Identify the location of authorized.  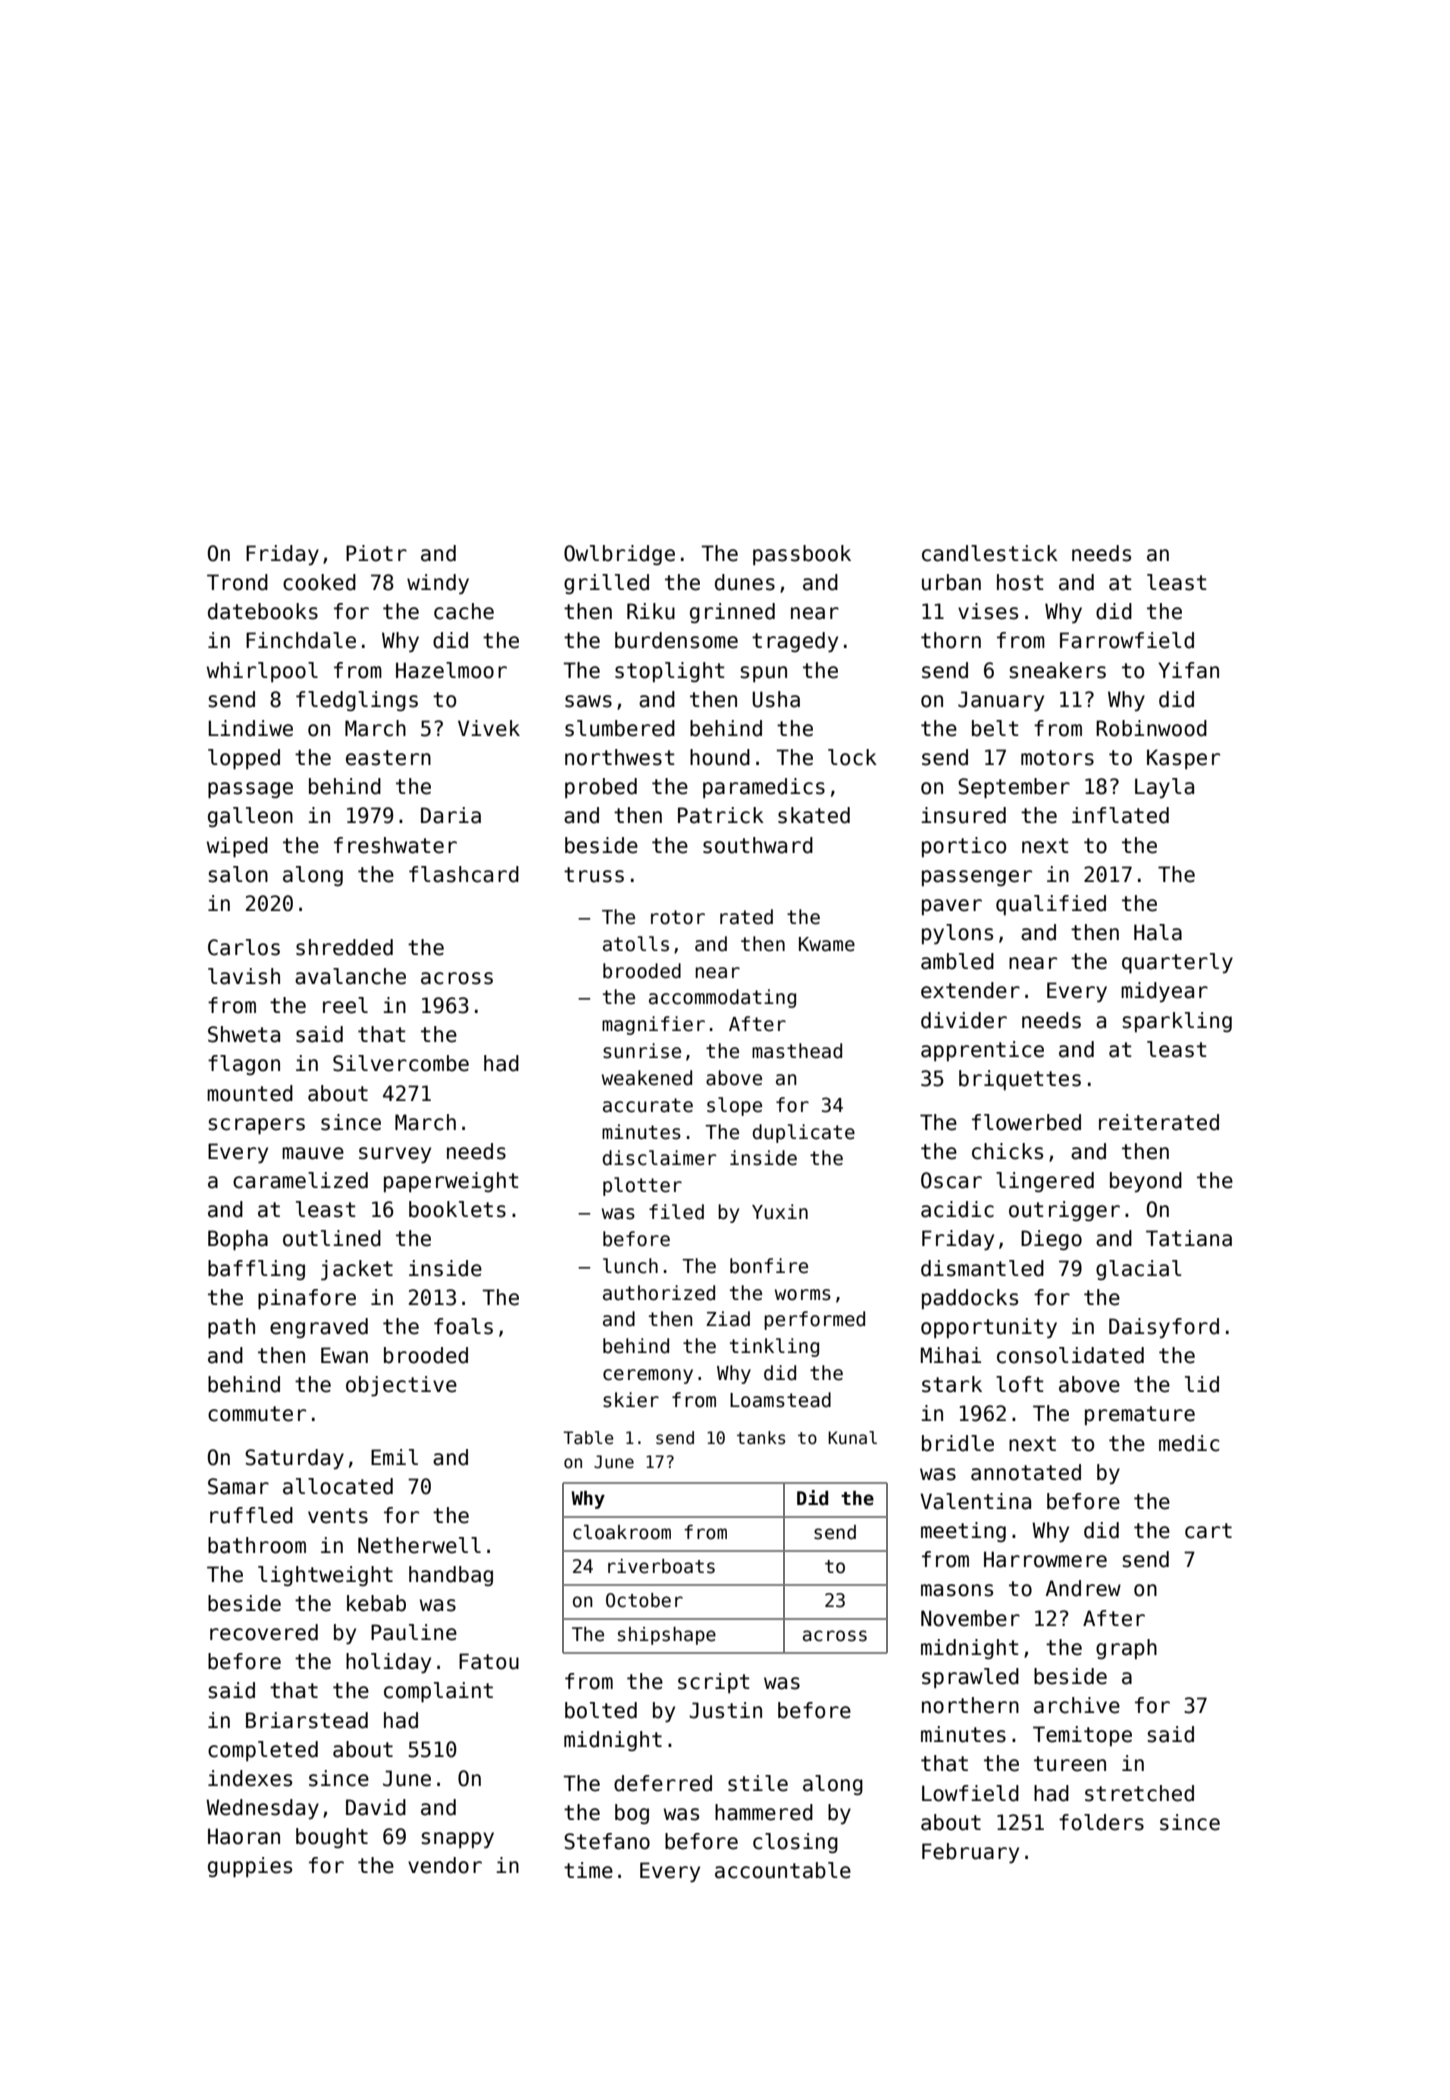
(659, 1293).
